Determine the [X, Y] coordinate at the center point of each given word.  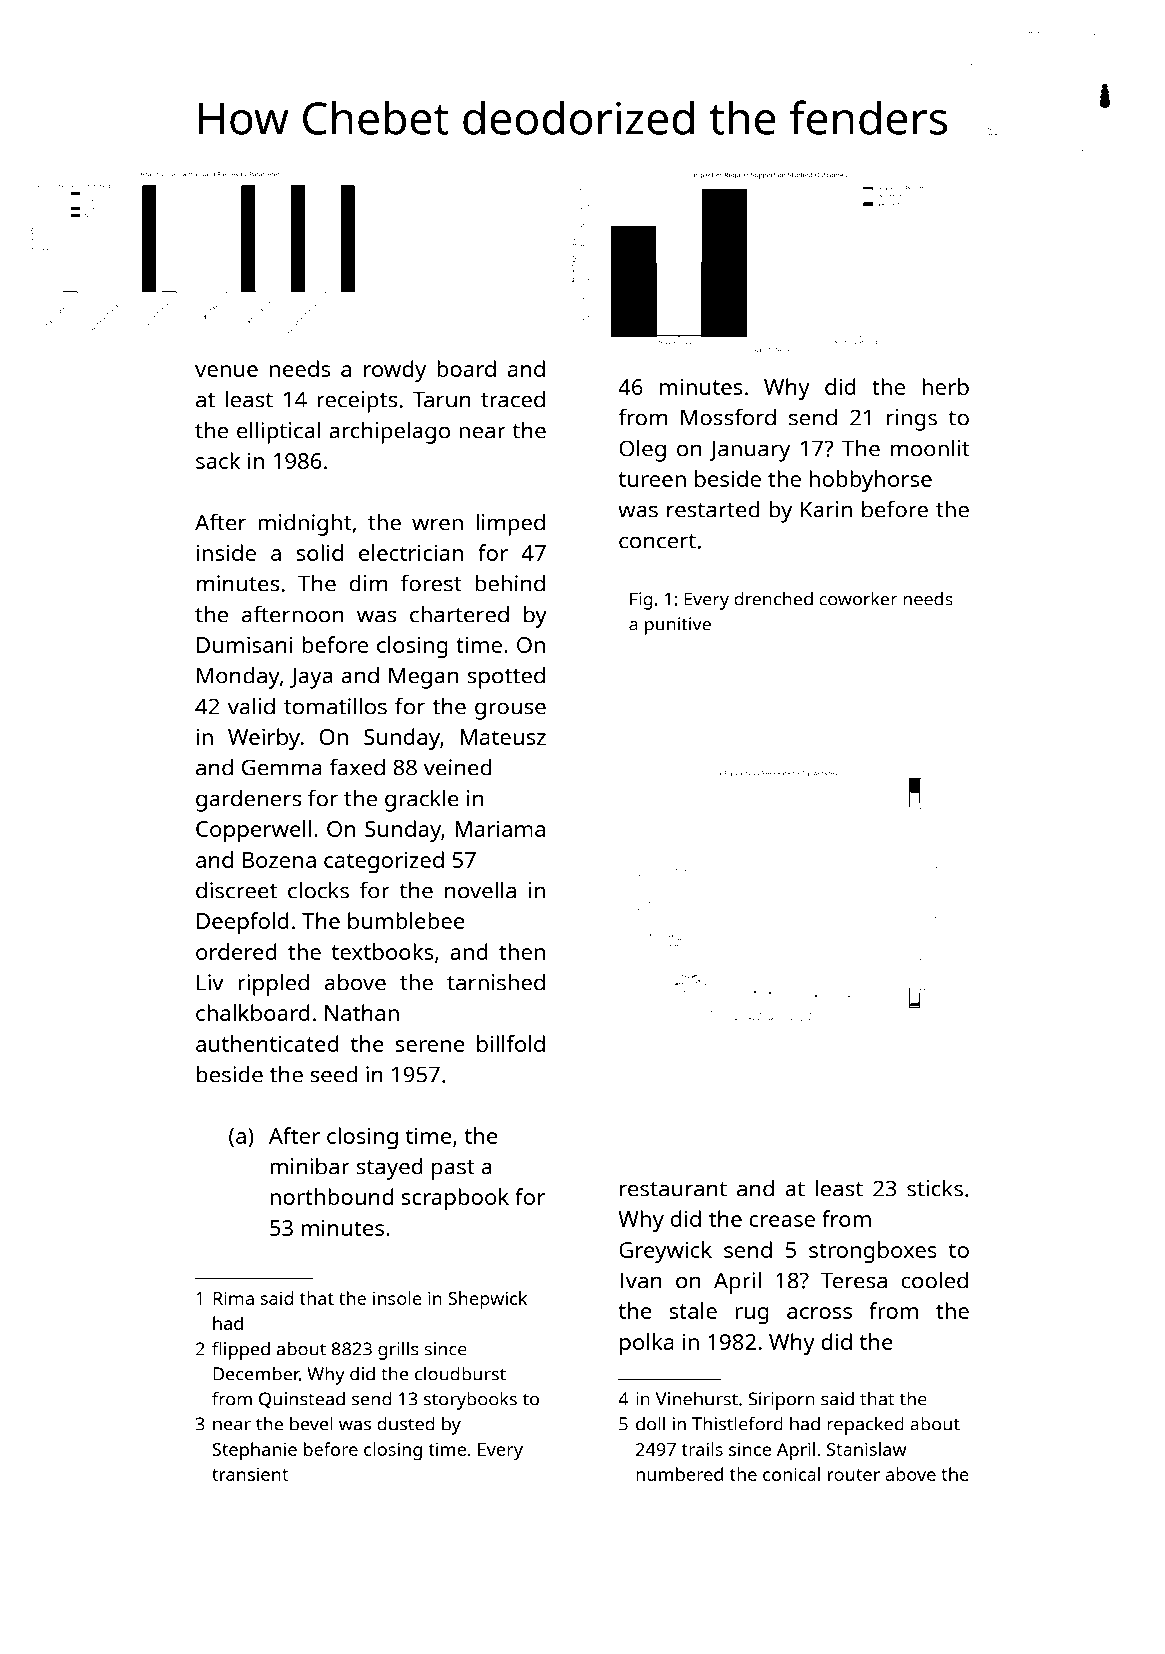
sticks [935, 1188]
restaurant [673, 1189]
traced [513, 399]
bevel [311, 1423]
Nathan [362, 1012]
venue [226, 371]
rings [912, 420]
